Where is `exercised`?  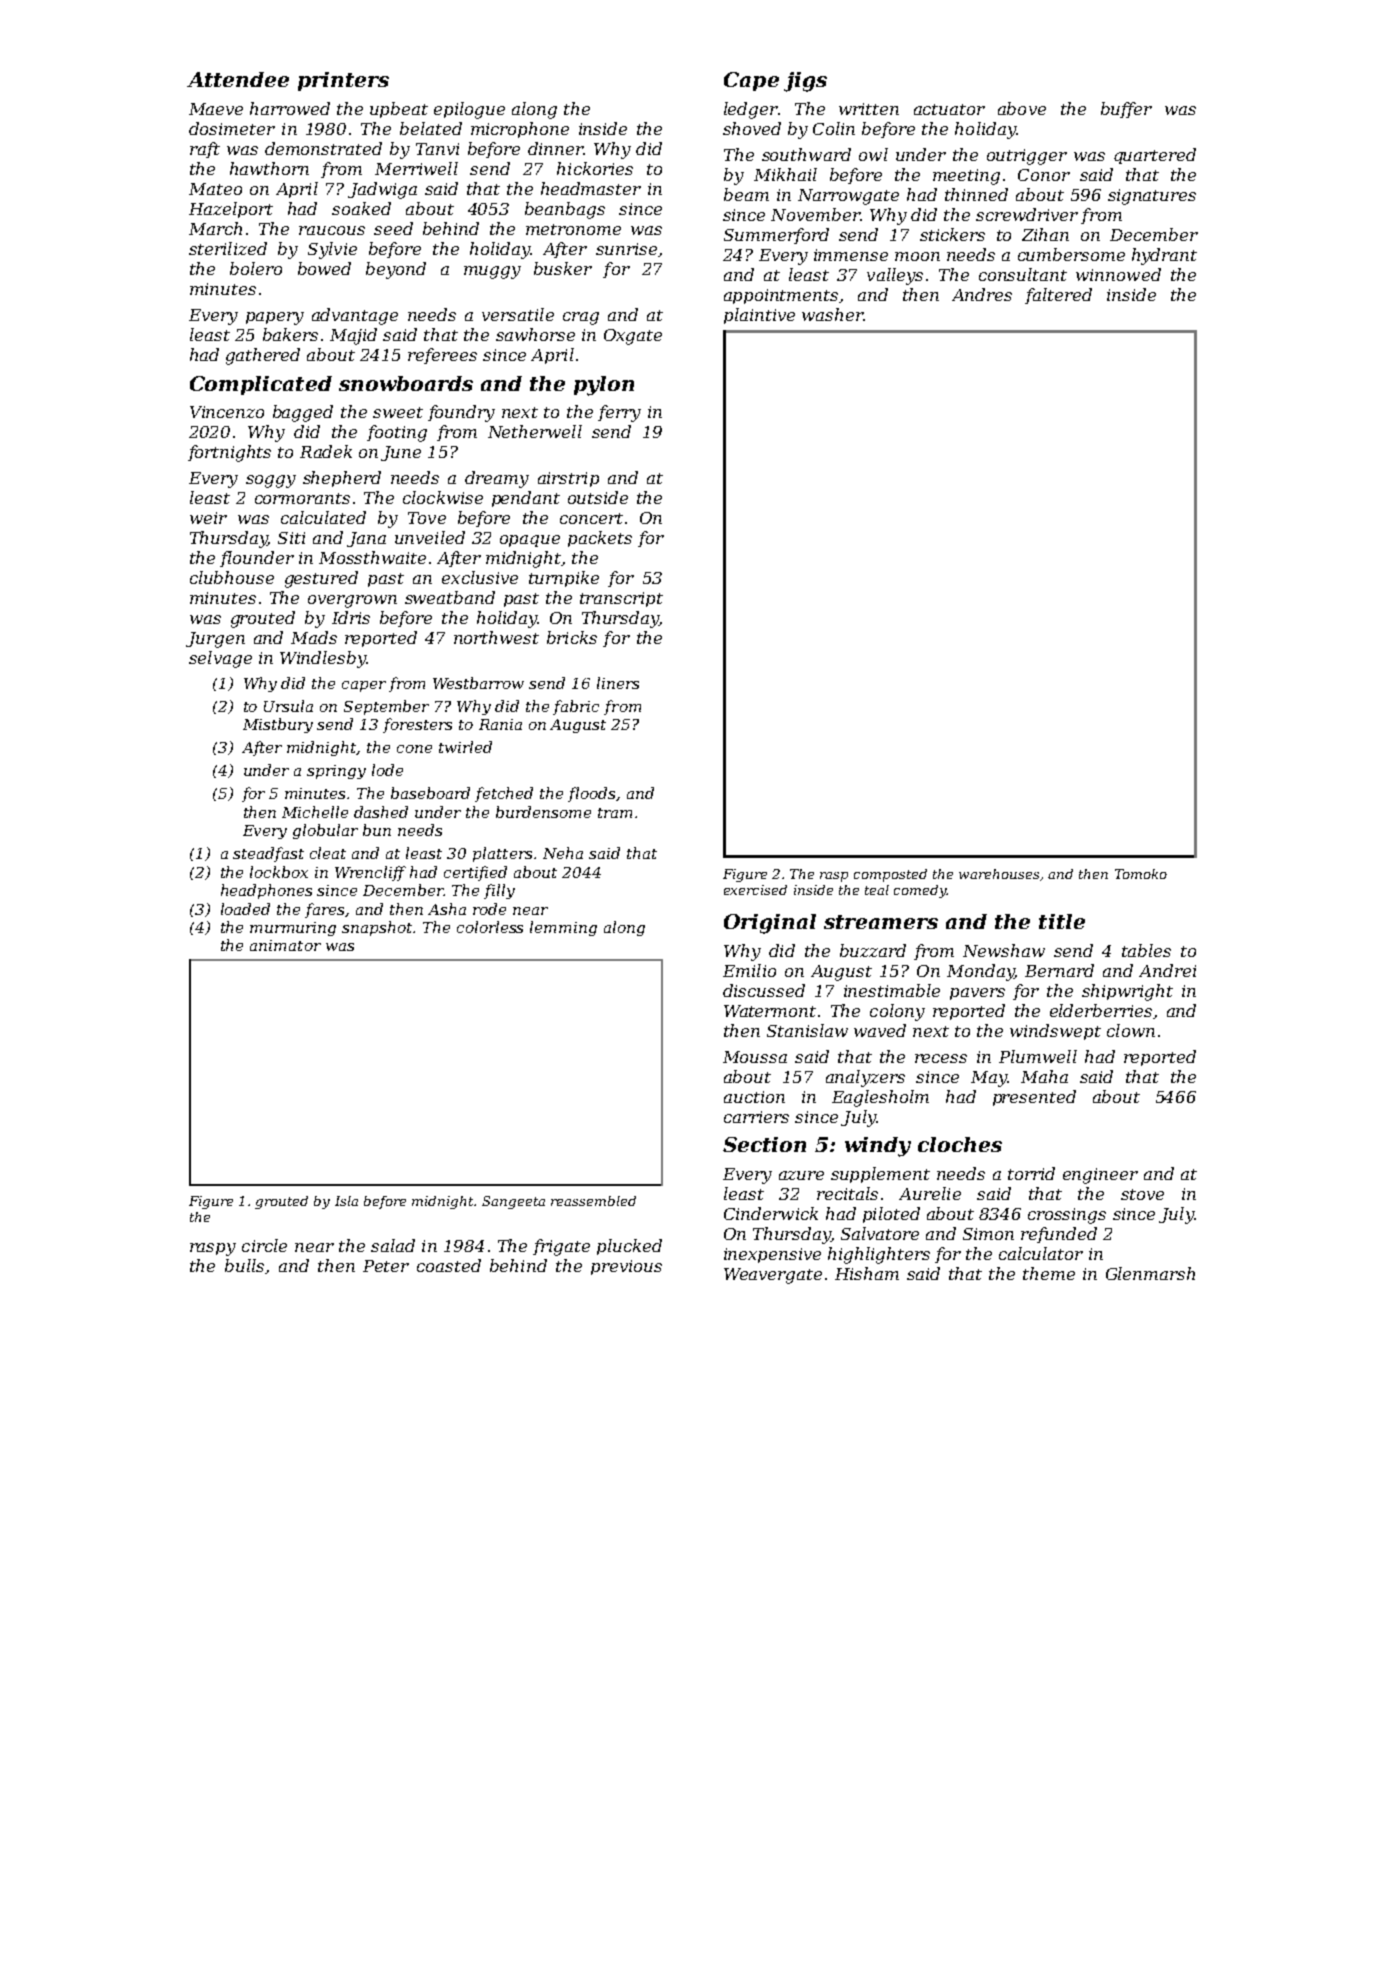
exercised is located at coordinates (755, 890).
